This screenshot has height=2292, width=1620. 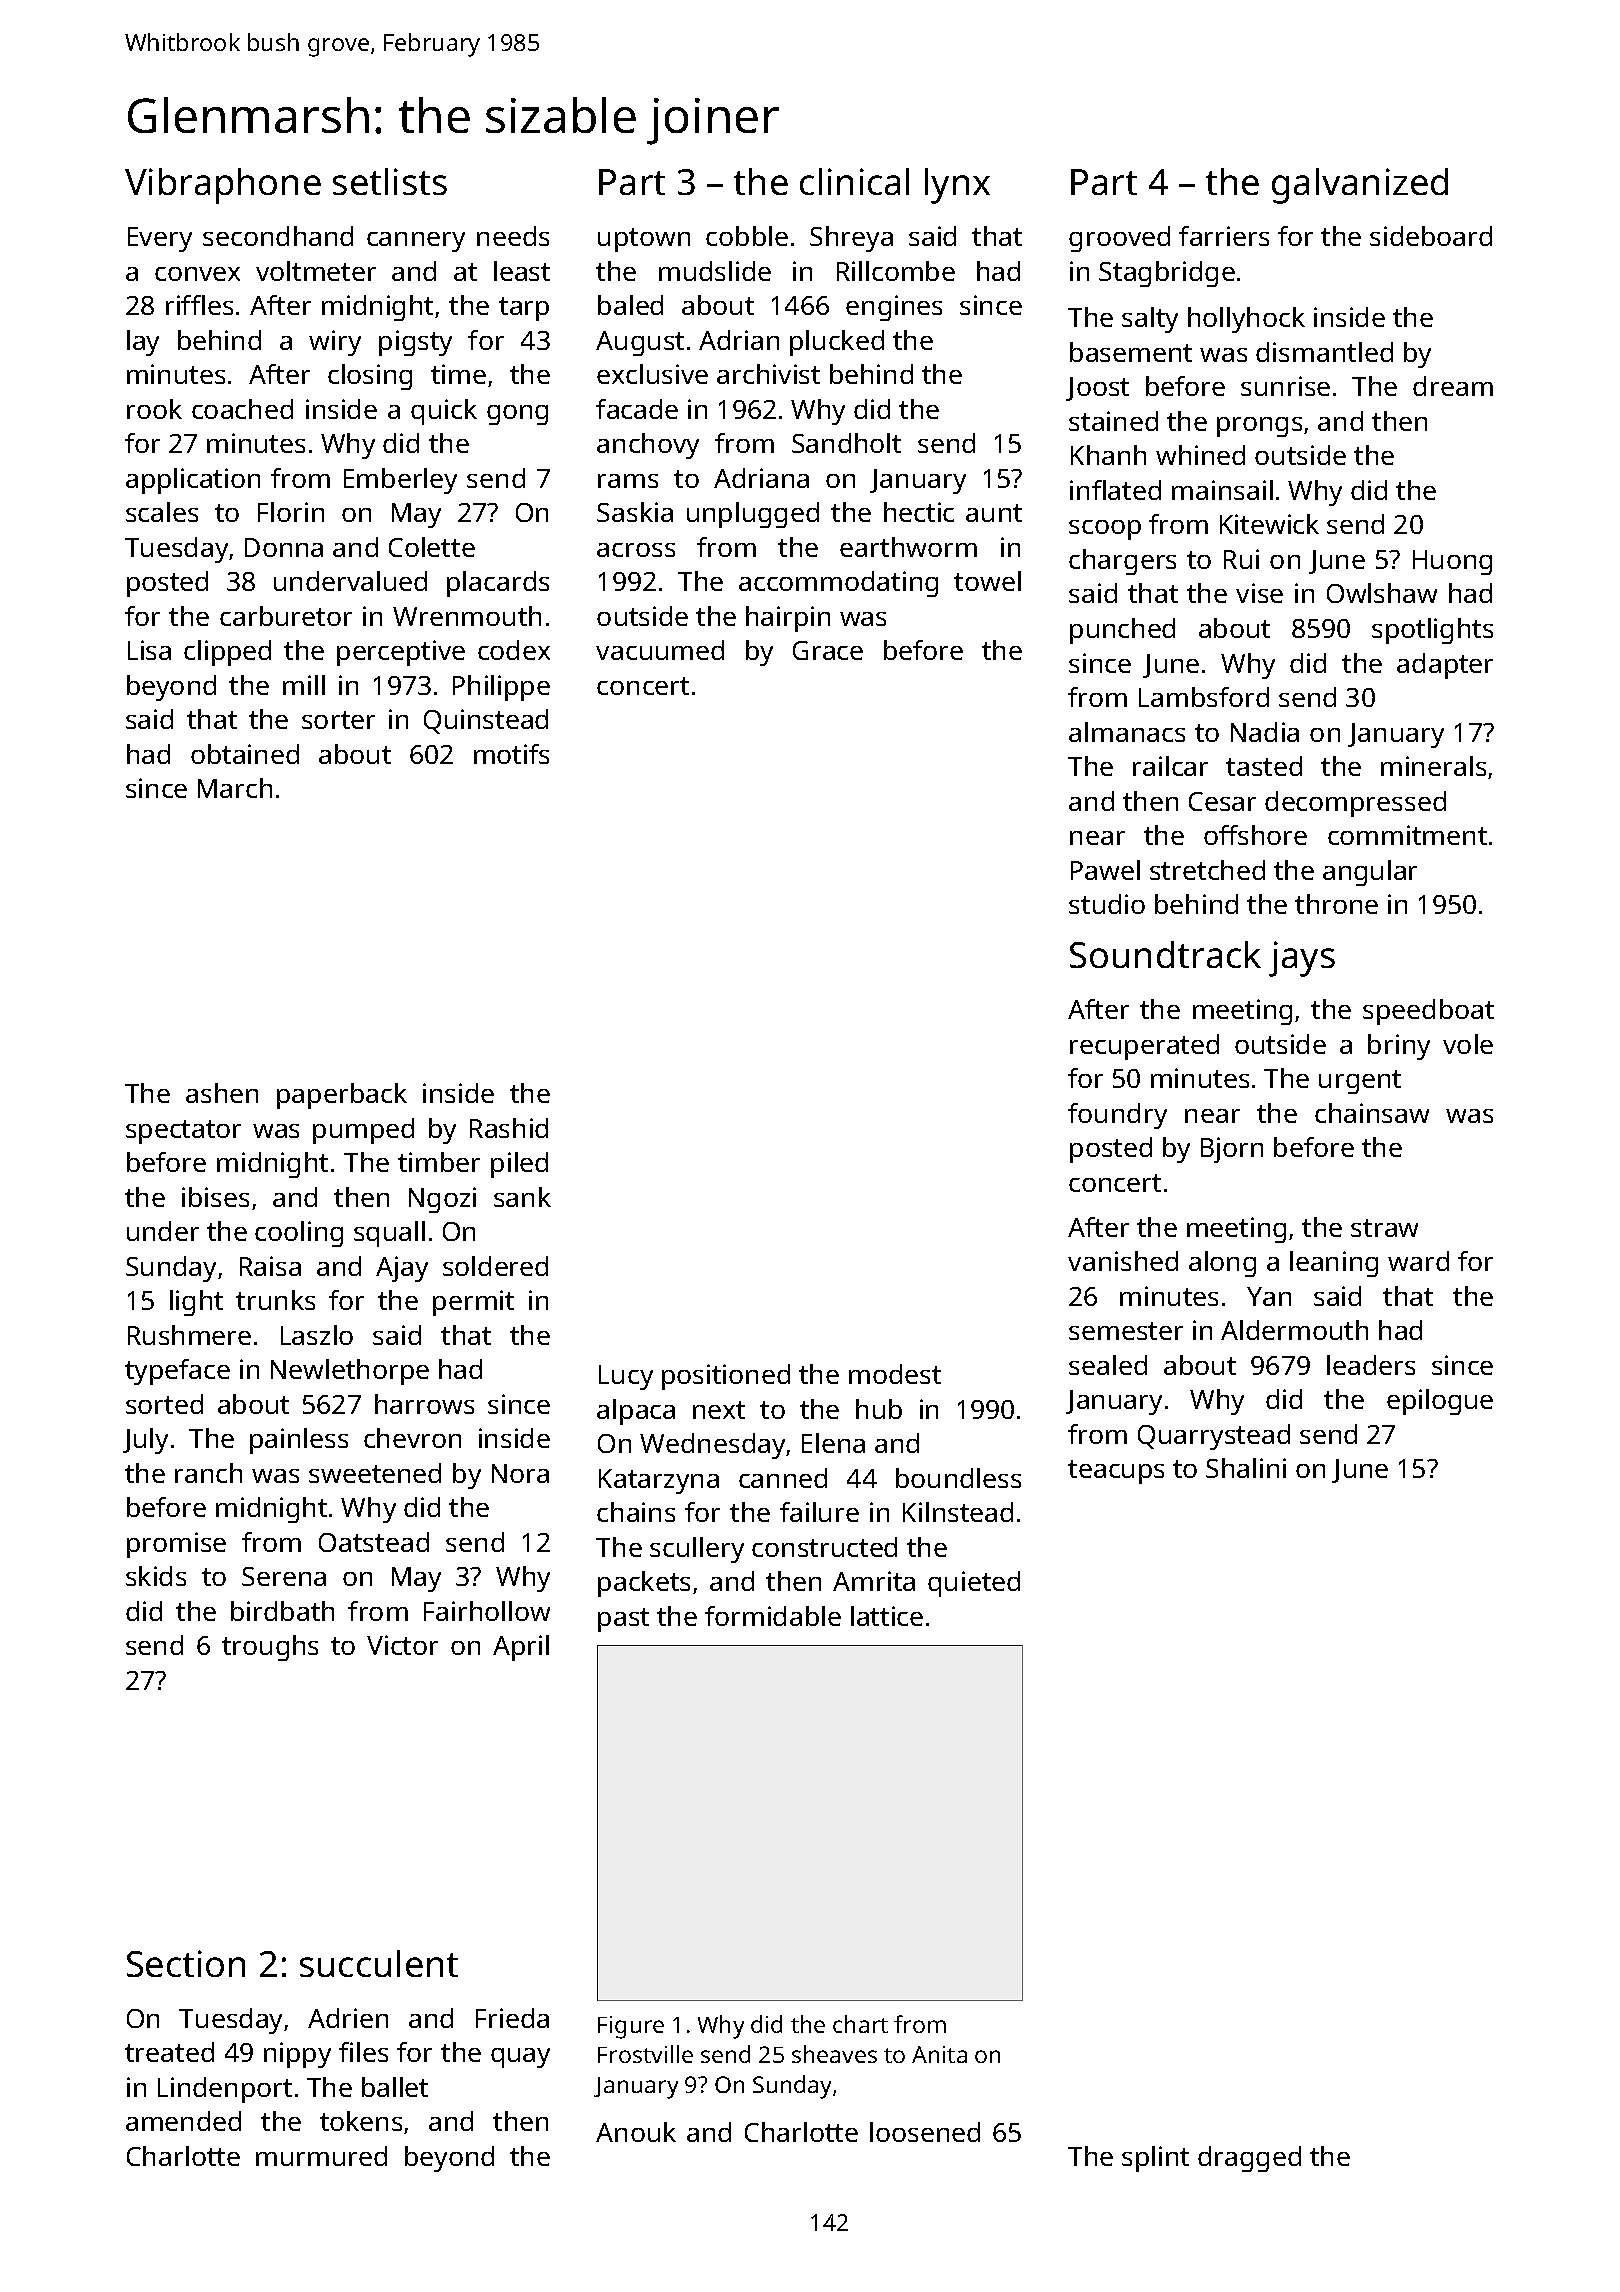 What do you see at coordinates (854, 181) in the screenshot?
I see `clinical` at bounding box center [854, 181].
